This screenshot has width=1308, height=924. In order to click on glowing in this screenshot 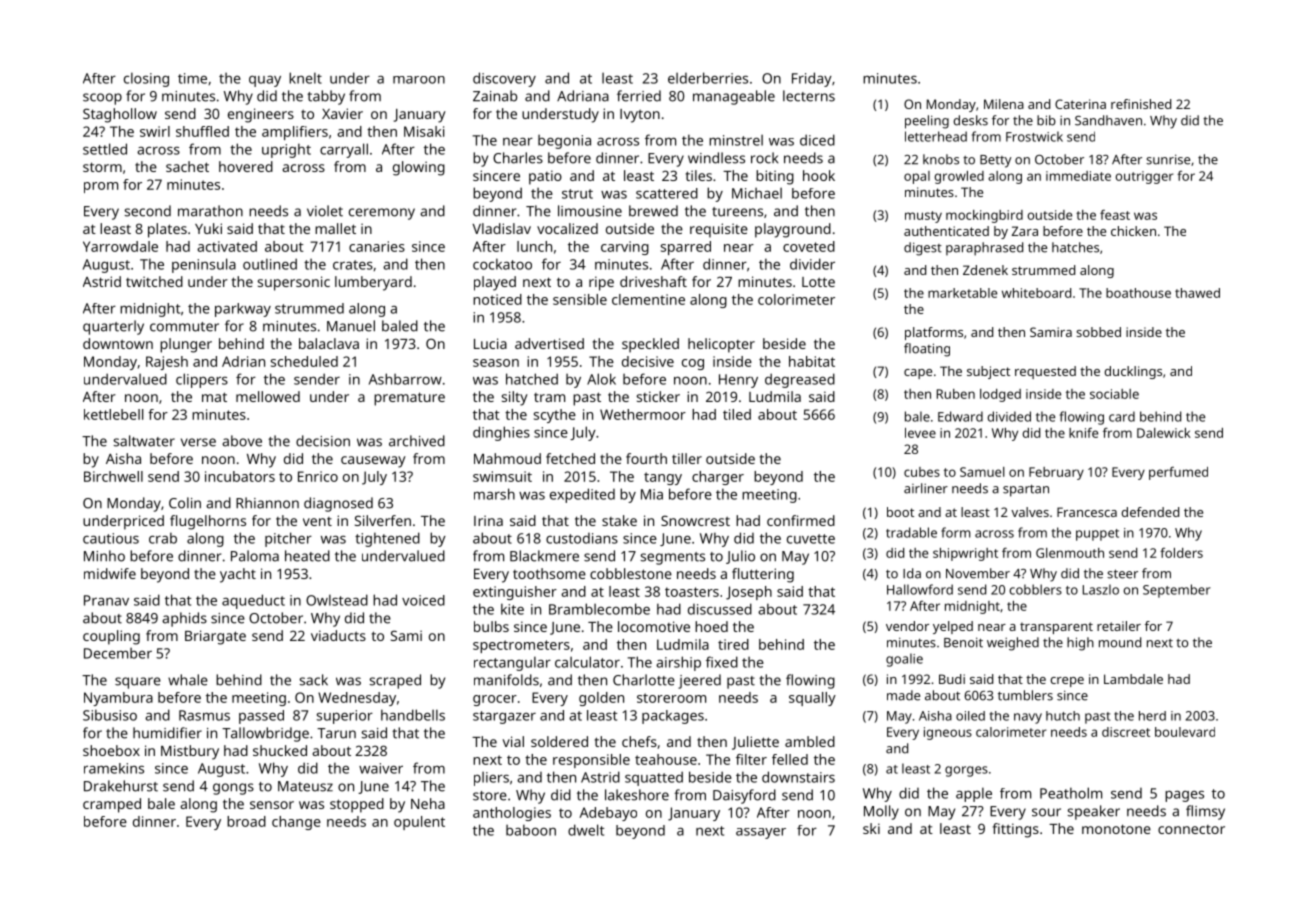, I will do `click(419, 168)`.
